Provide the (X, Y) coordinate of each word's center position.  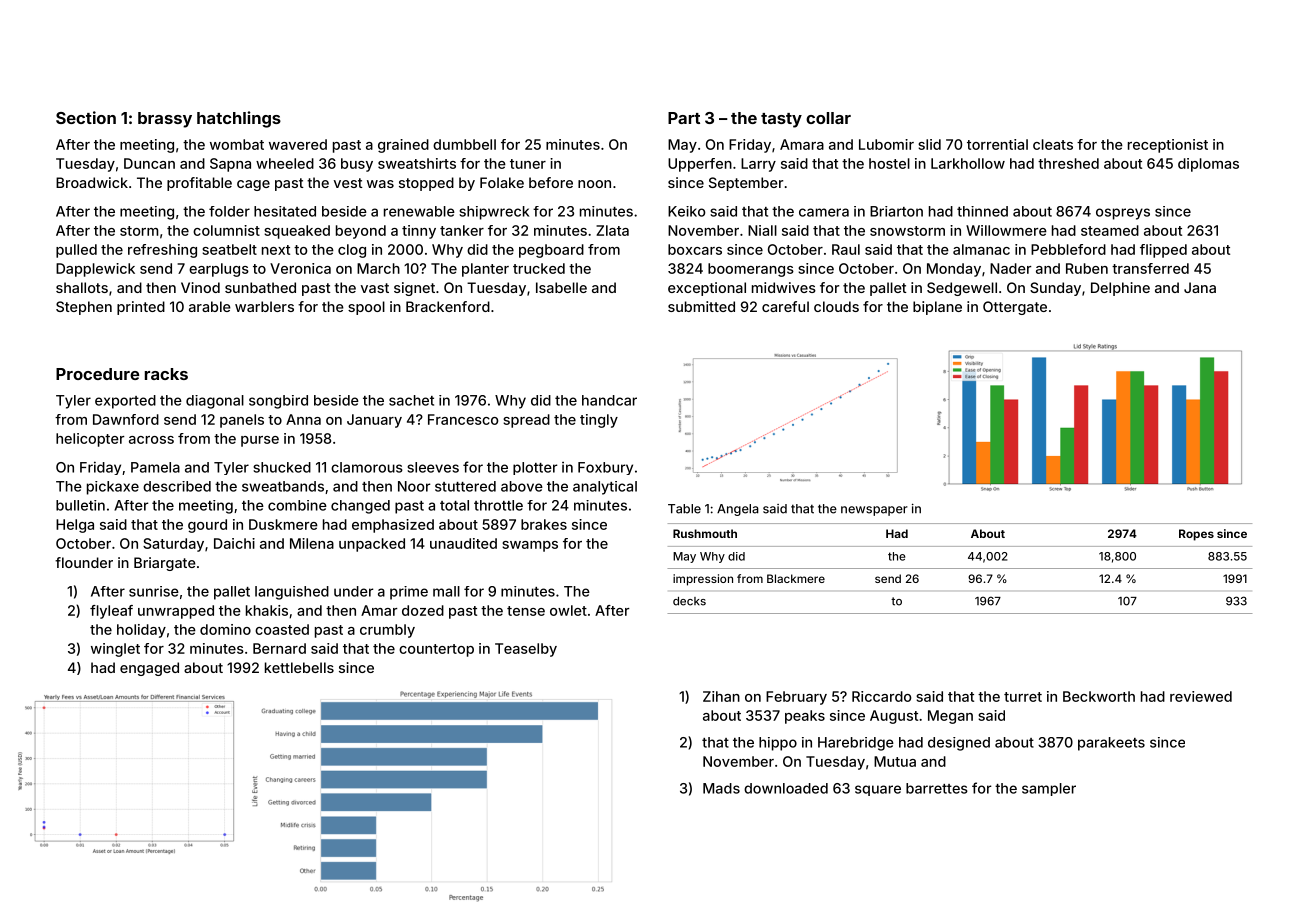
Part (684, 118)
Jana (1200, 287)
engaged (149, 669)
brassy (165, 120)
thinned (982, 211)
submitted (701, 306)
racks (166, 374)
